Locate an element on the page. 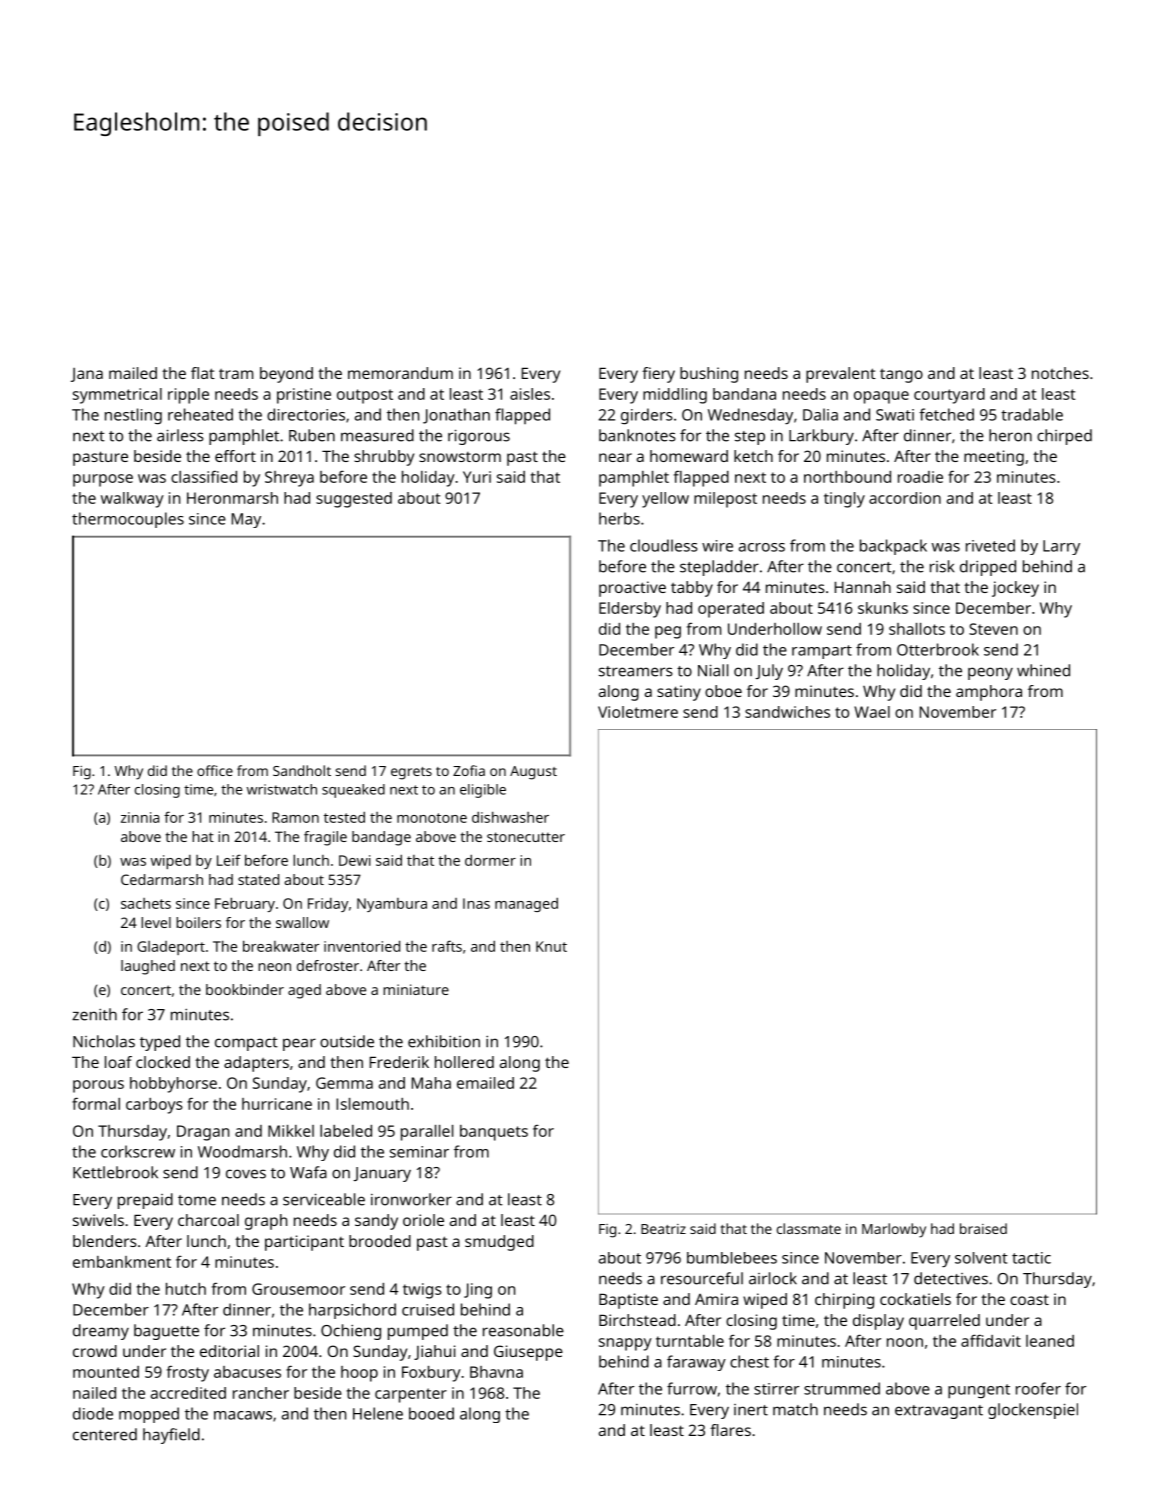 The width and height of the page is (1169, 1512). hutch is located at coordinates (186, 1289).
